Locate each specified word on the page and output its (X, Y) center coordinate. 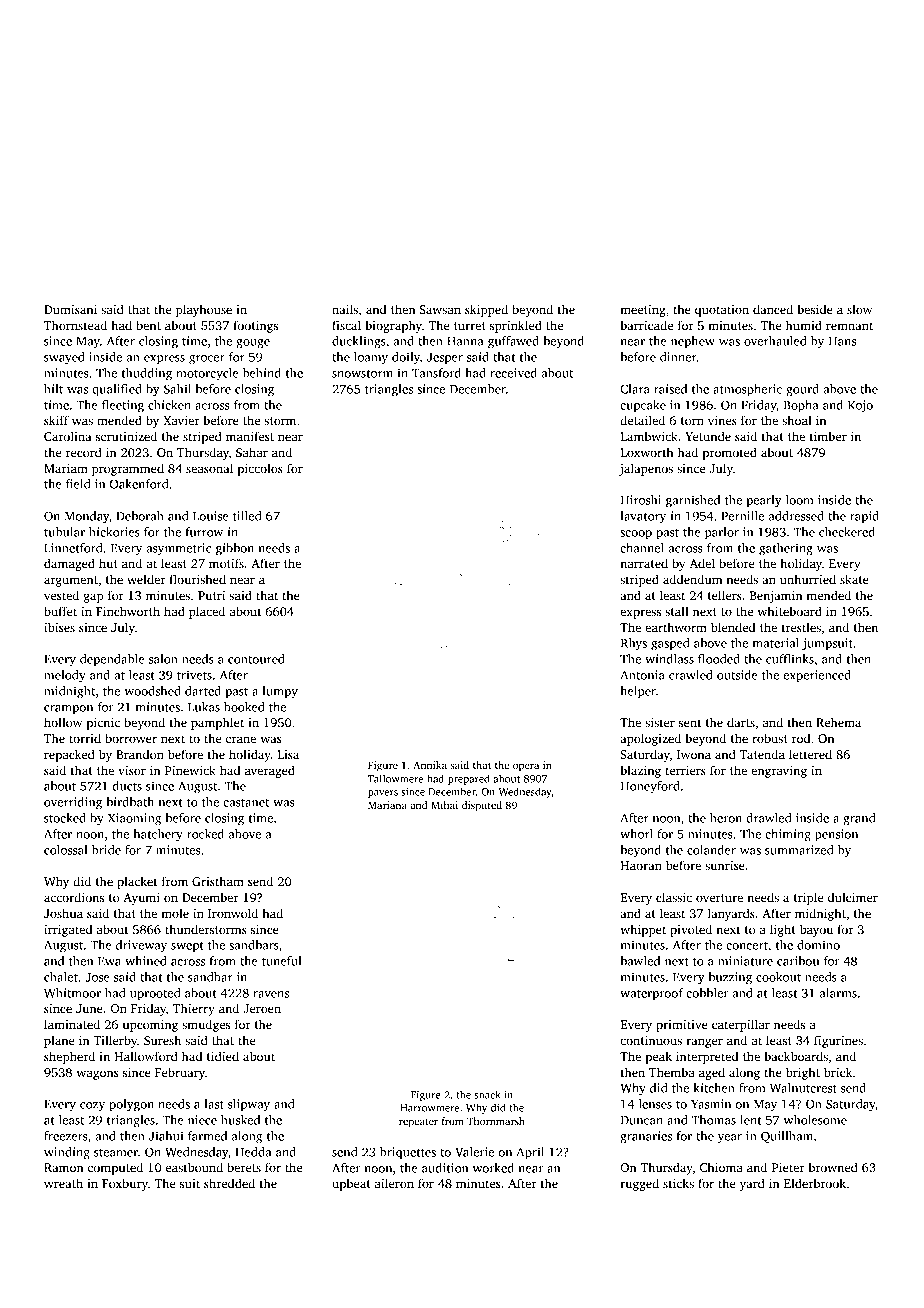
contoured (256, 659)
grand (859, 819)
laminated (72, 1024)
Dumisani (70, 309)
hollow (63, 722)
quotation (722, 311)
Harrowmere (429, 1108)
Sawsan (440, 309)
